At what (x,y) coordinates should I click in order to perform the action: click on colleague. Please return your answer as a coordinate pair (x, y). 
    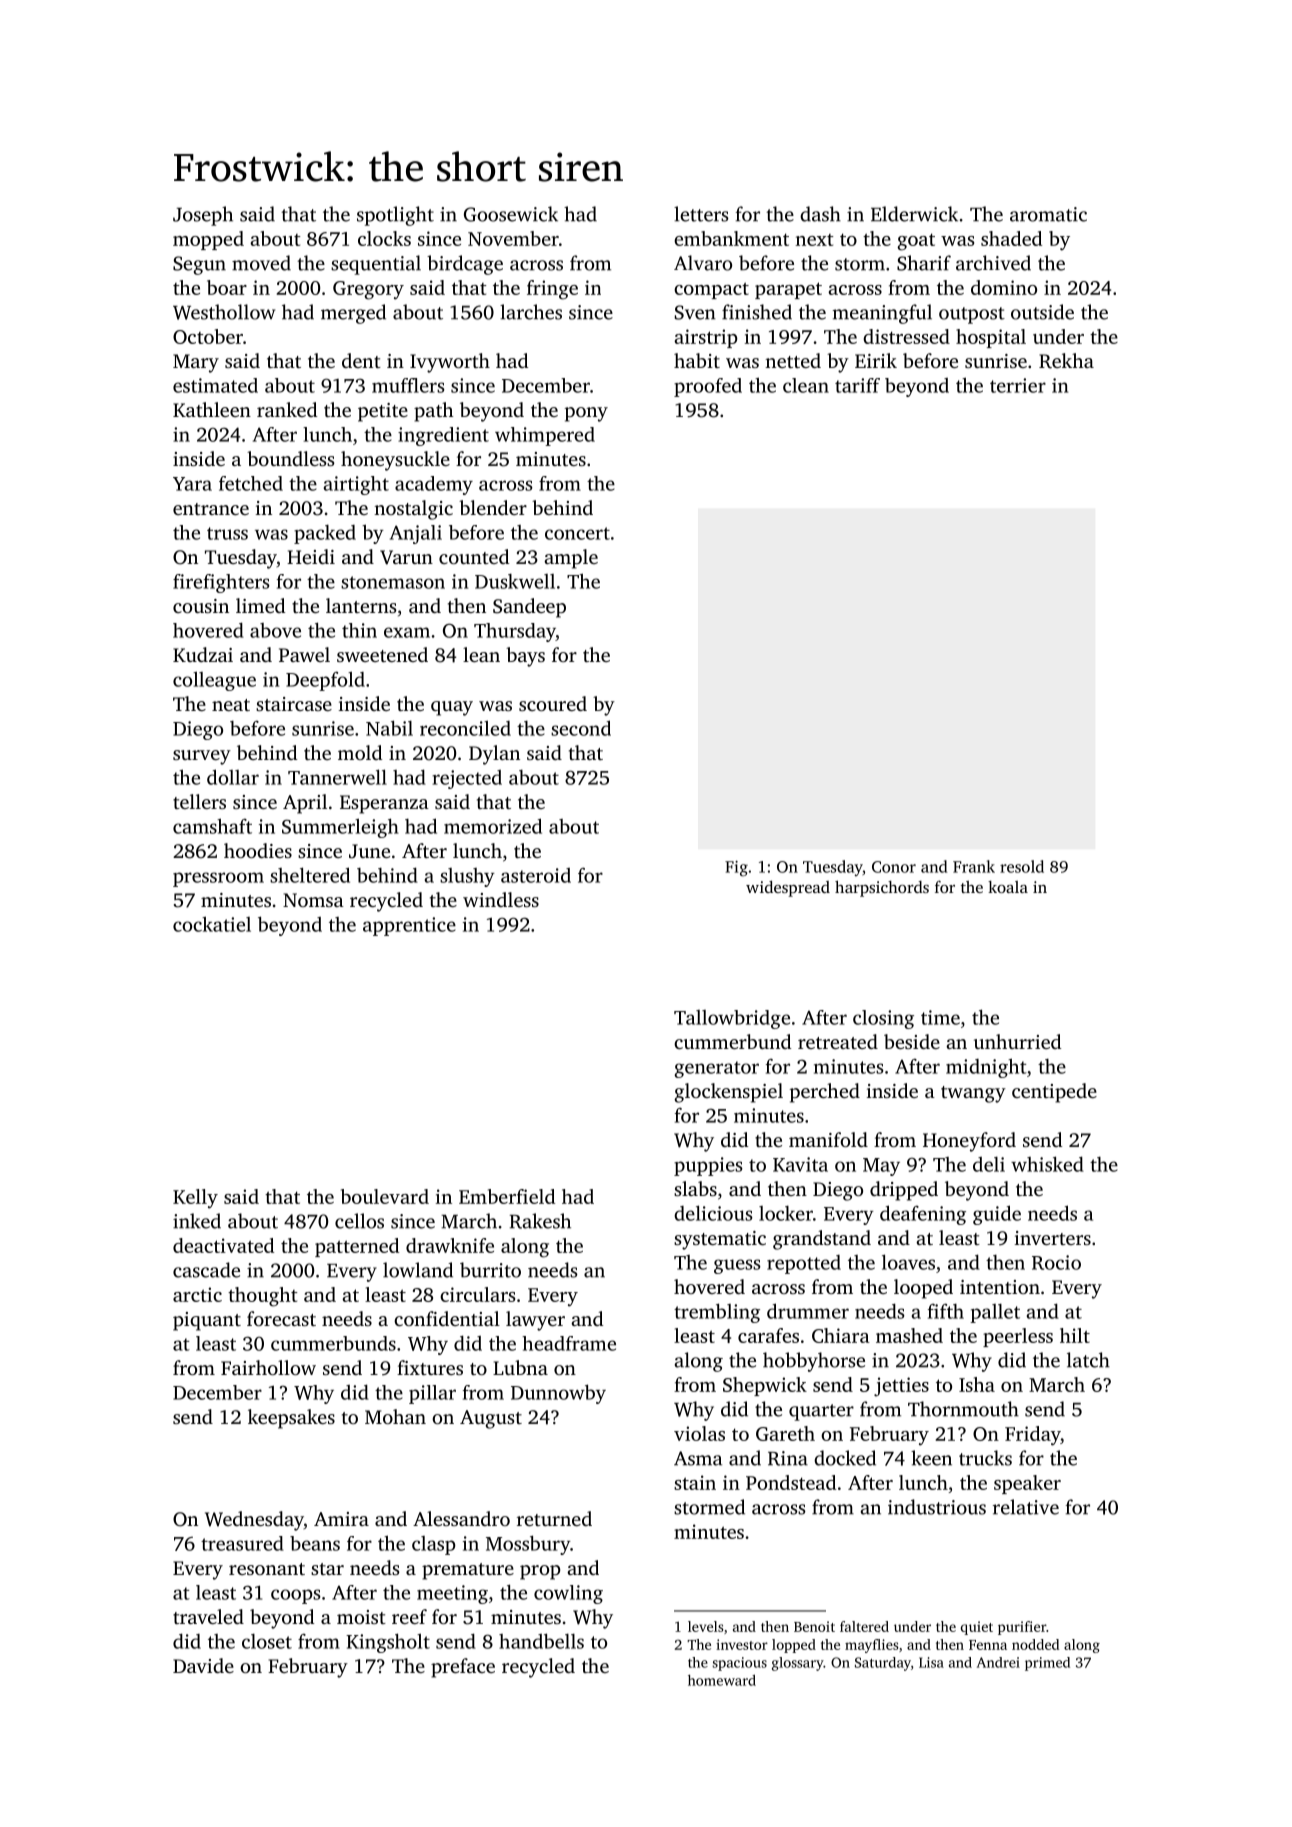
    Looking at the image, I should click on (214, 681).
